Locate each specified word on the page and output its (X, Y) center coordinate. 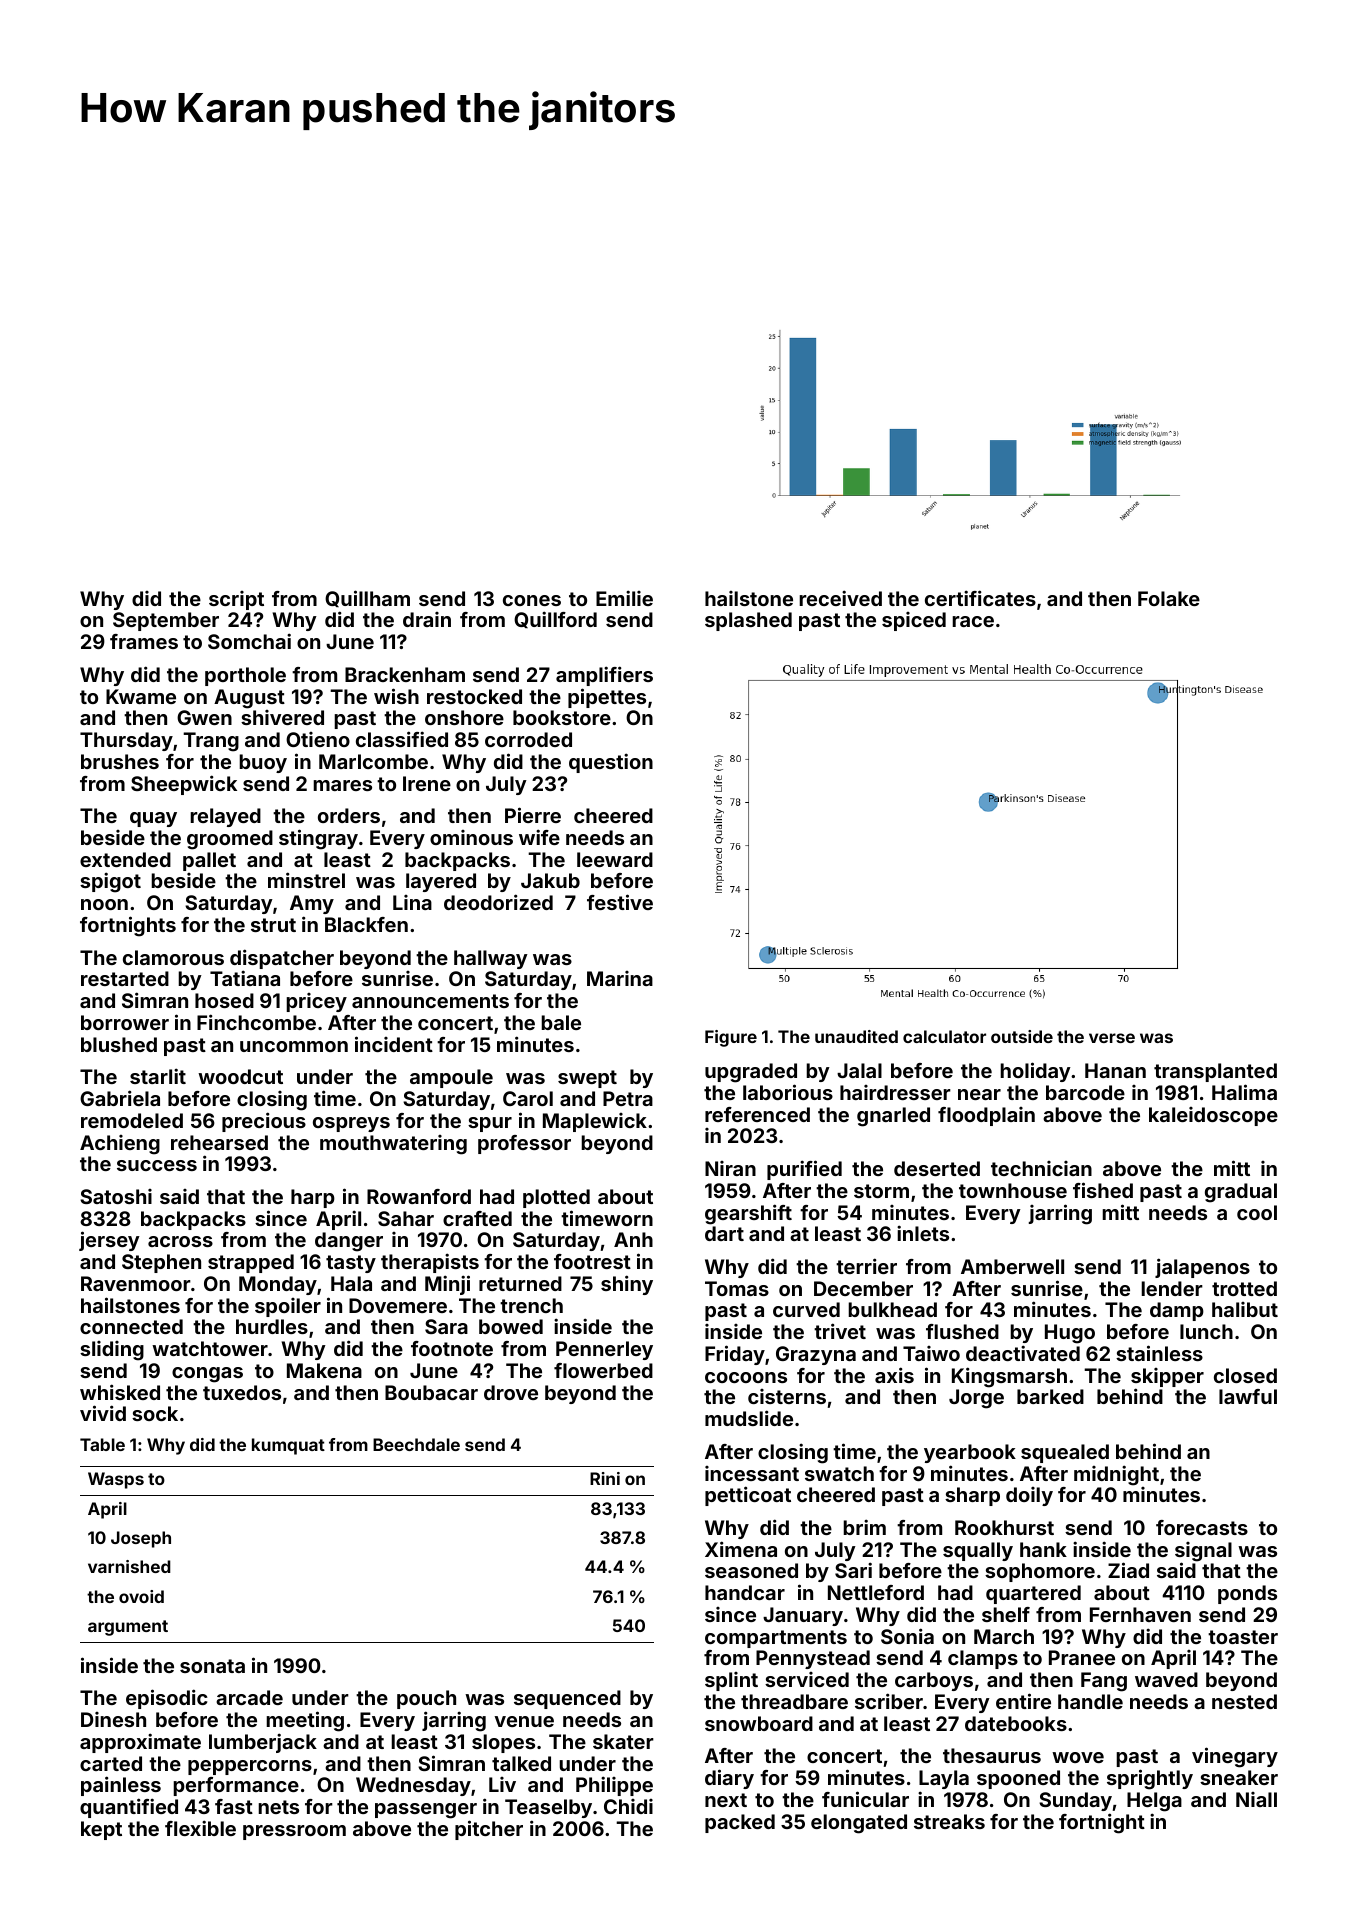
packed (740, 1823)
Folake (1169, 598)
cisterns (787, 1396)
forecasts (1202, 1527)
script (236, 600)
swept (587, 1079)
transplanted (1215, 1072)
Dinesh (113, 1719)
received (840, 598)
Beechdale (416, 1444)
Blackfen (366, 924)
